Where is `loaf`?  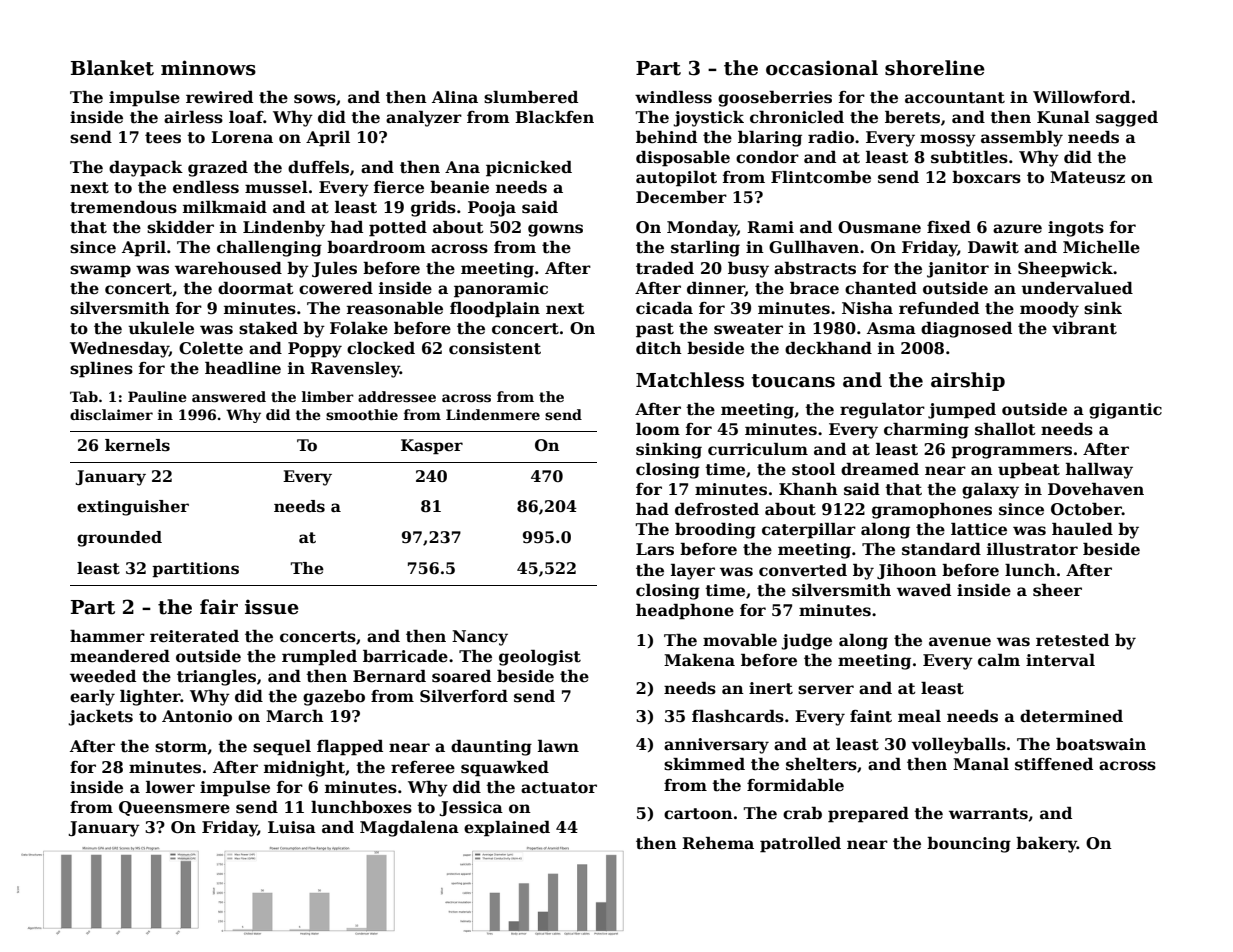 loaf is located at coordinates (246, 117).
